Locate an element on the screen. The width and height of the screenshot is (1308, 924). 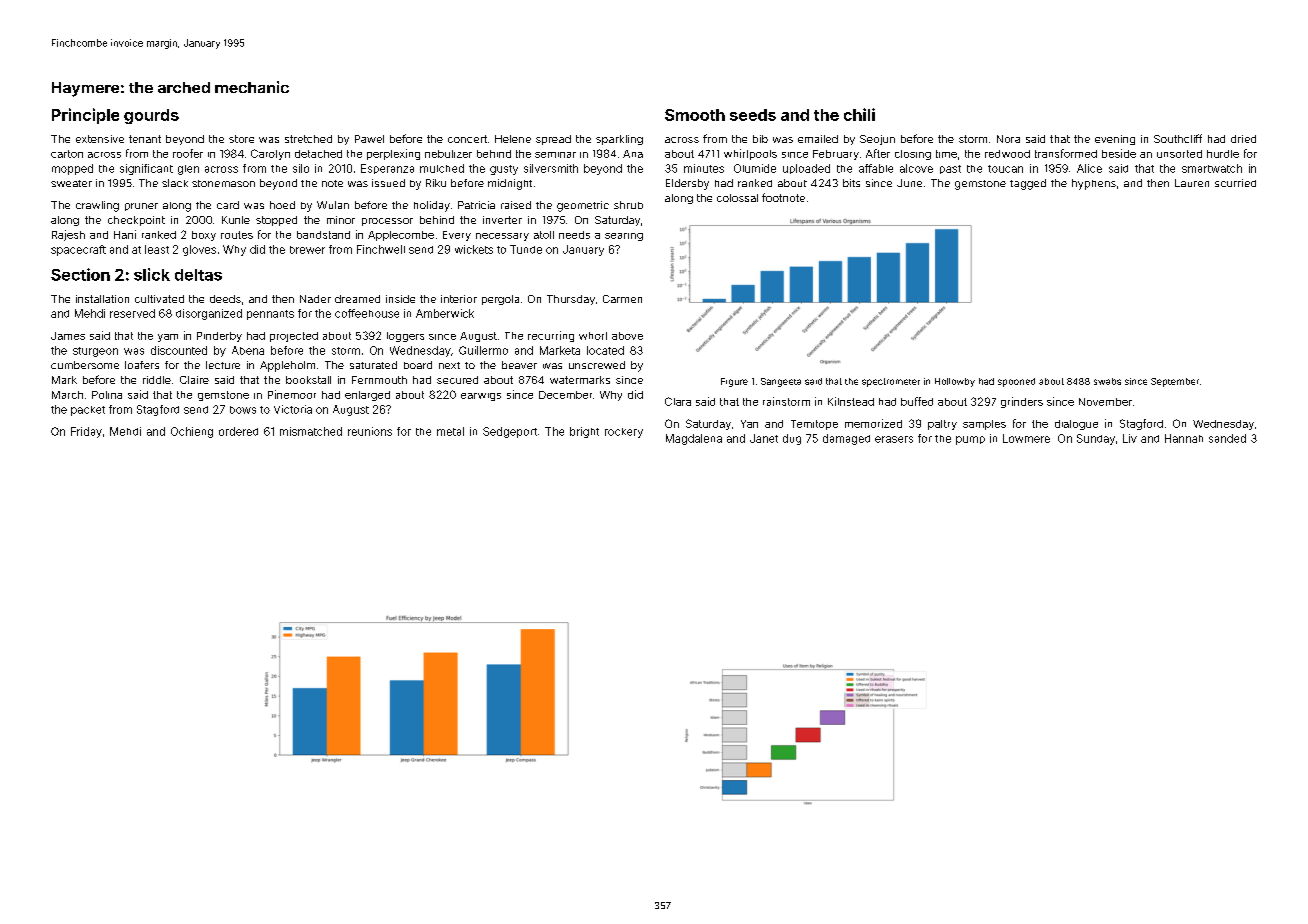
packet is located at coordinates (88, 411).
